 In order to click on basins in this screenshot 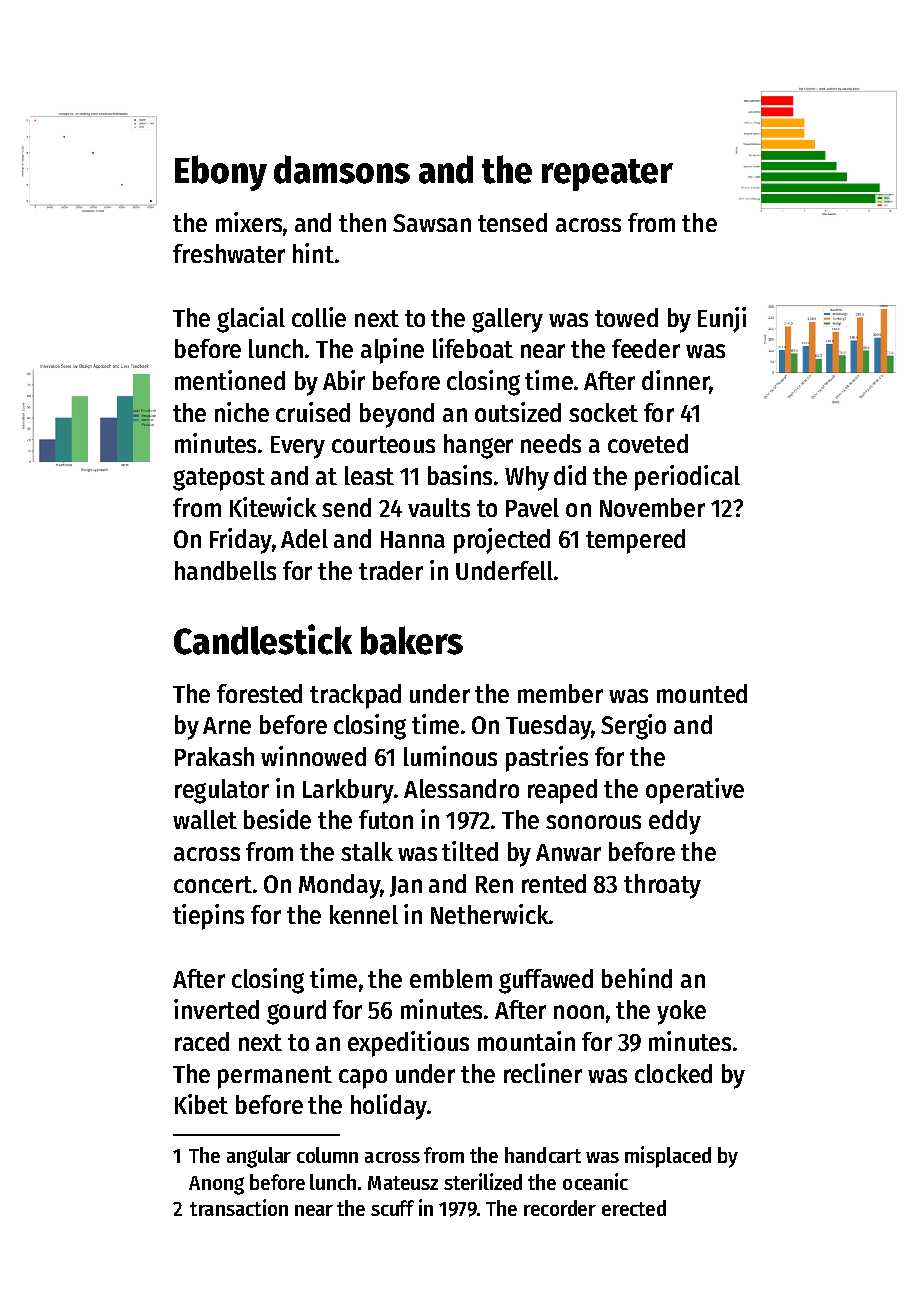, I will do `click(460, 475)`.
